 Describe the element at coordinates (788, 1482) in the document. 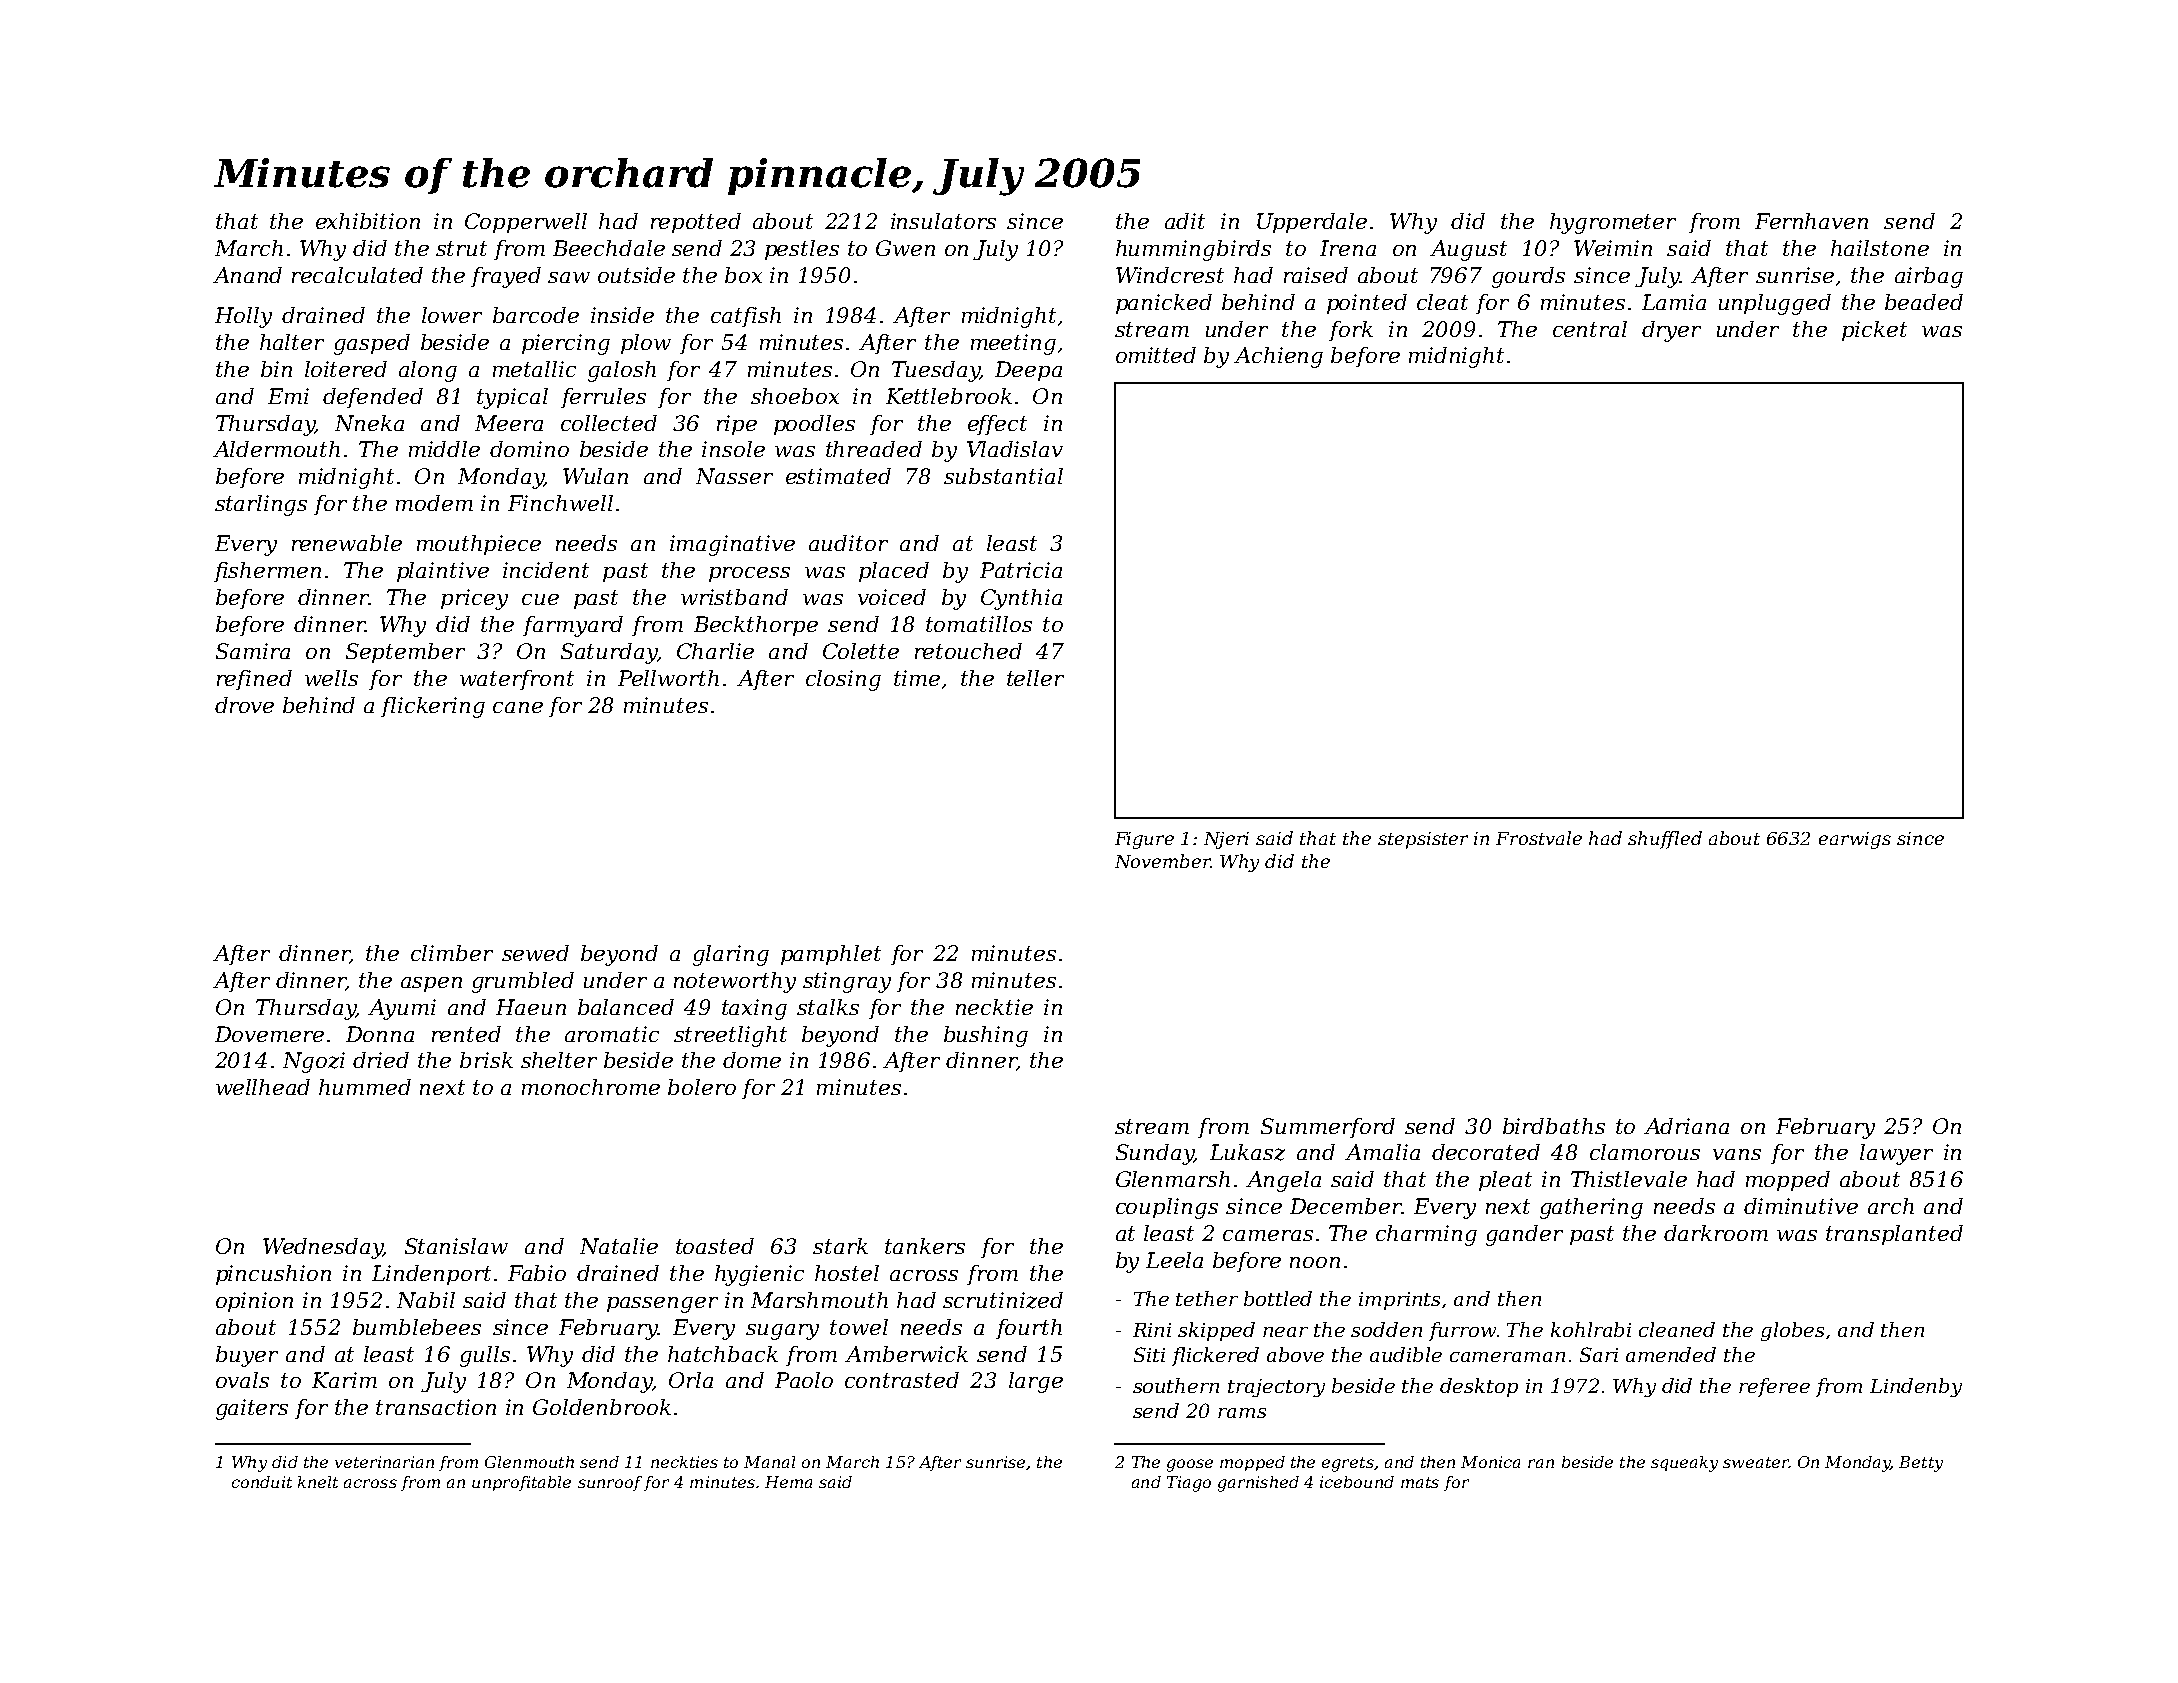

I see `Hema` at that location.
